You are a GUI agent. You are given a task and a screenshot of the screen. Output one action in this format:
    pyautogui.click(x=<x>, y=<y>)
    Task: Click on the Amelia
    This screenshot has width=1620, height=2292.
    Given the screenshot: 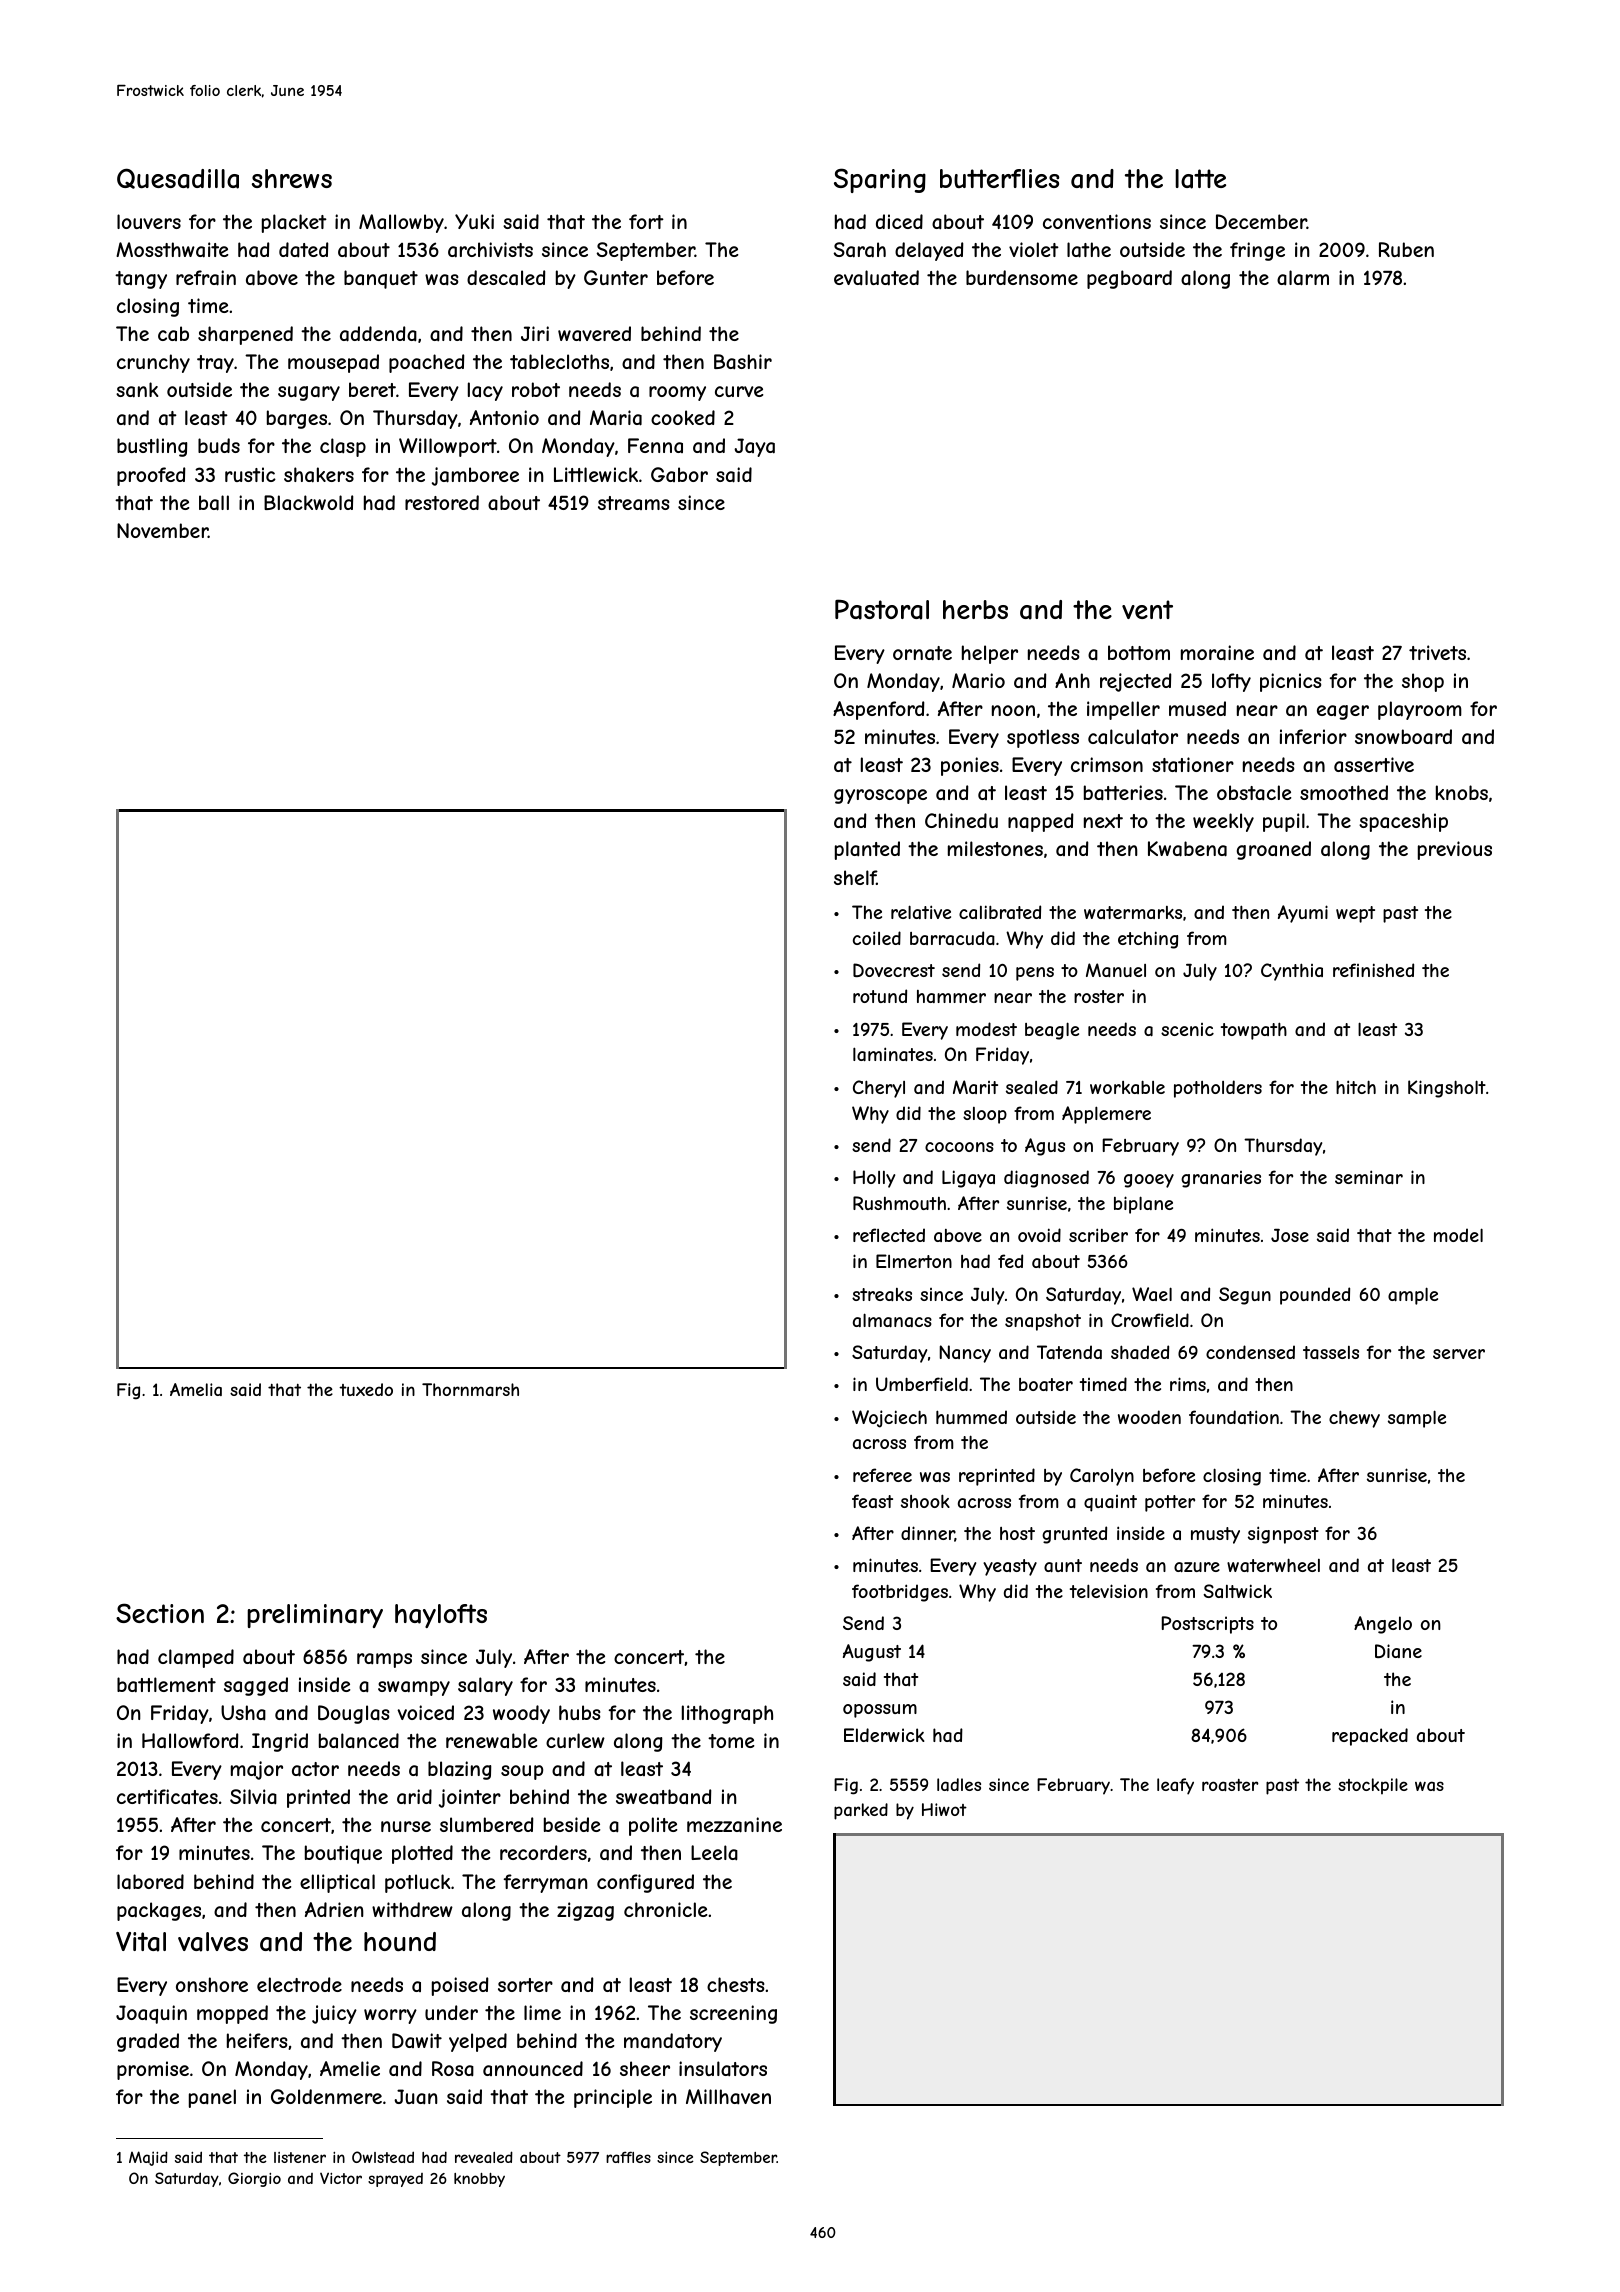 What is the action you would take?
    pyautogui.click(x=196, y=1389)
